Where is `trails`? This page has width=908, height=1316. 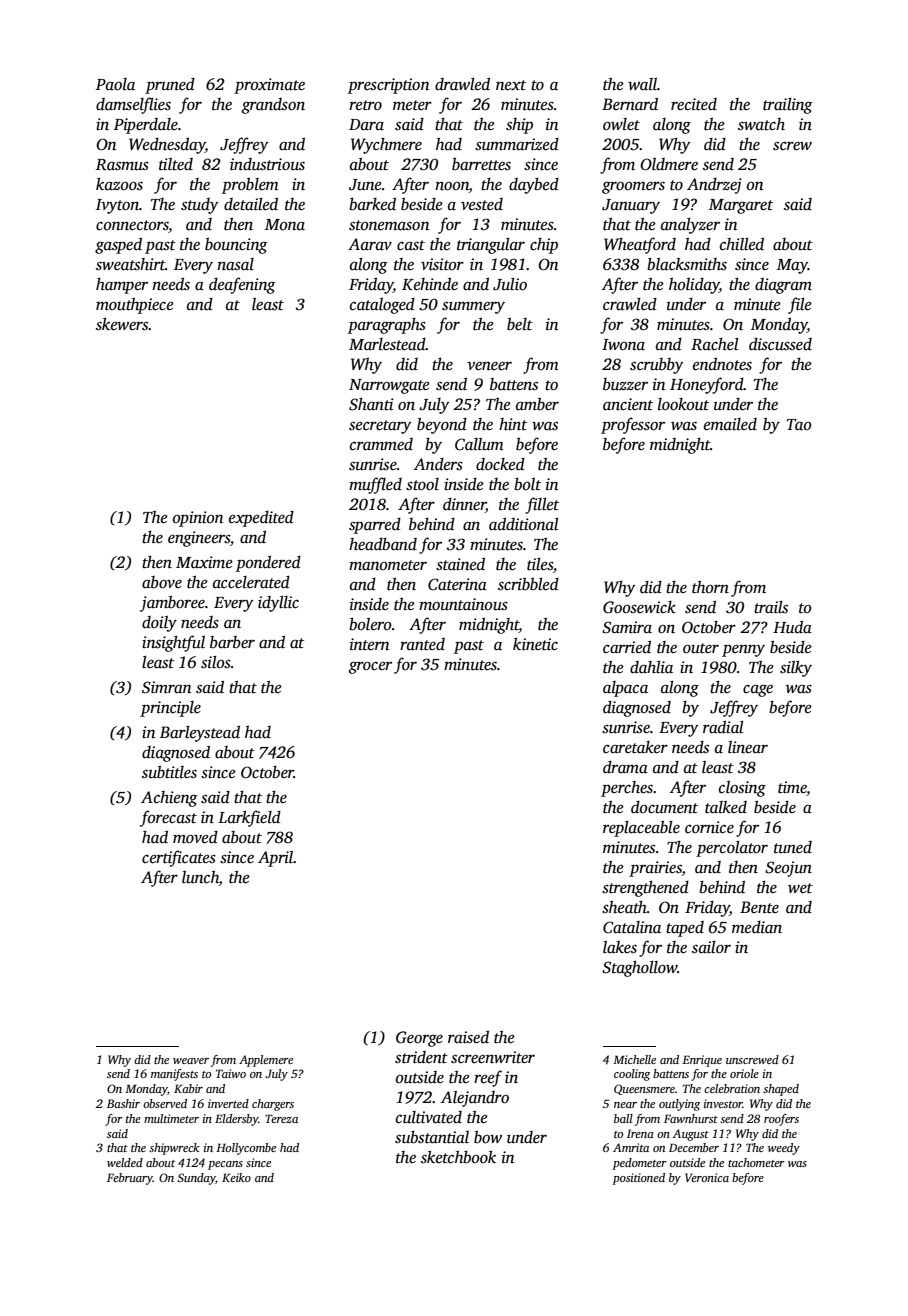 trails is located at coordinates (771, 607).
